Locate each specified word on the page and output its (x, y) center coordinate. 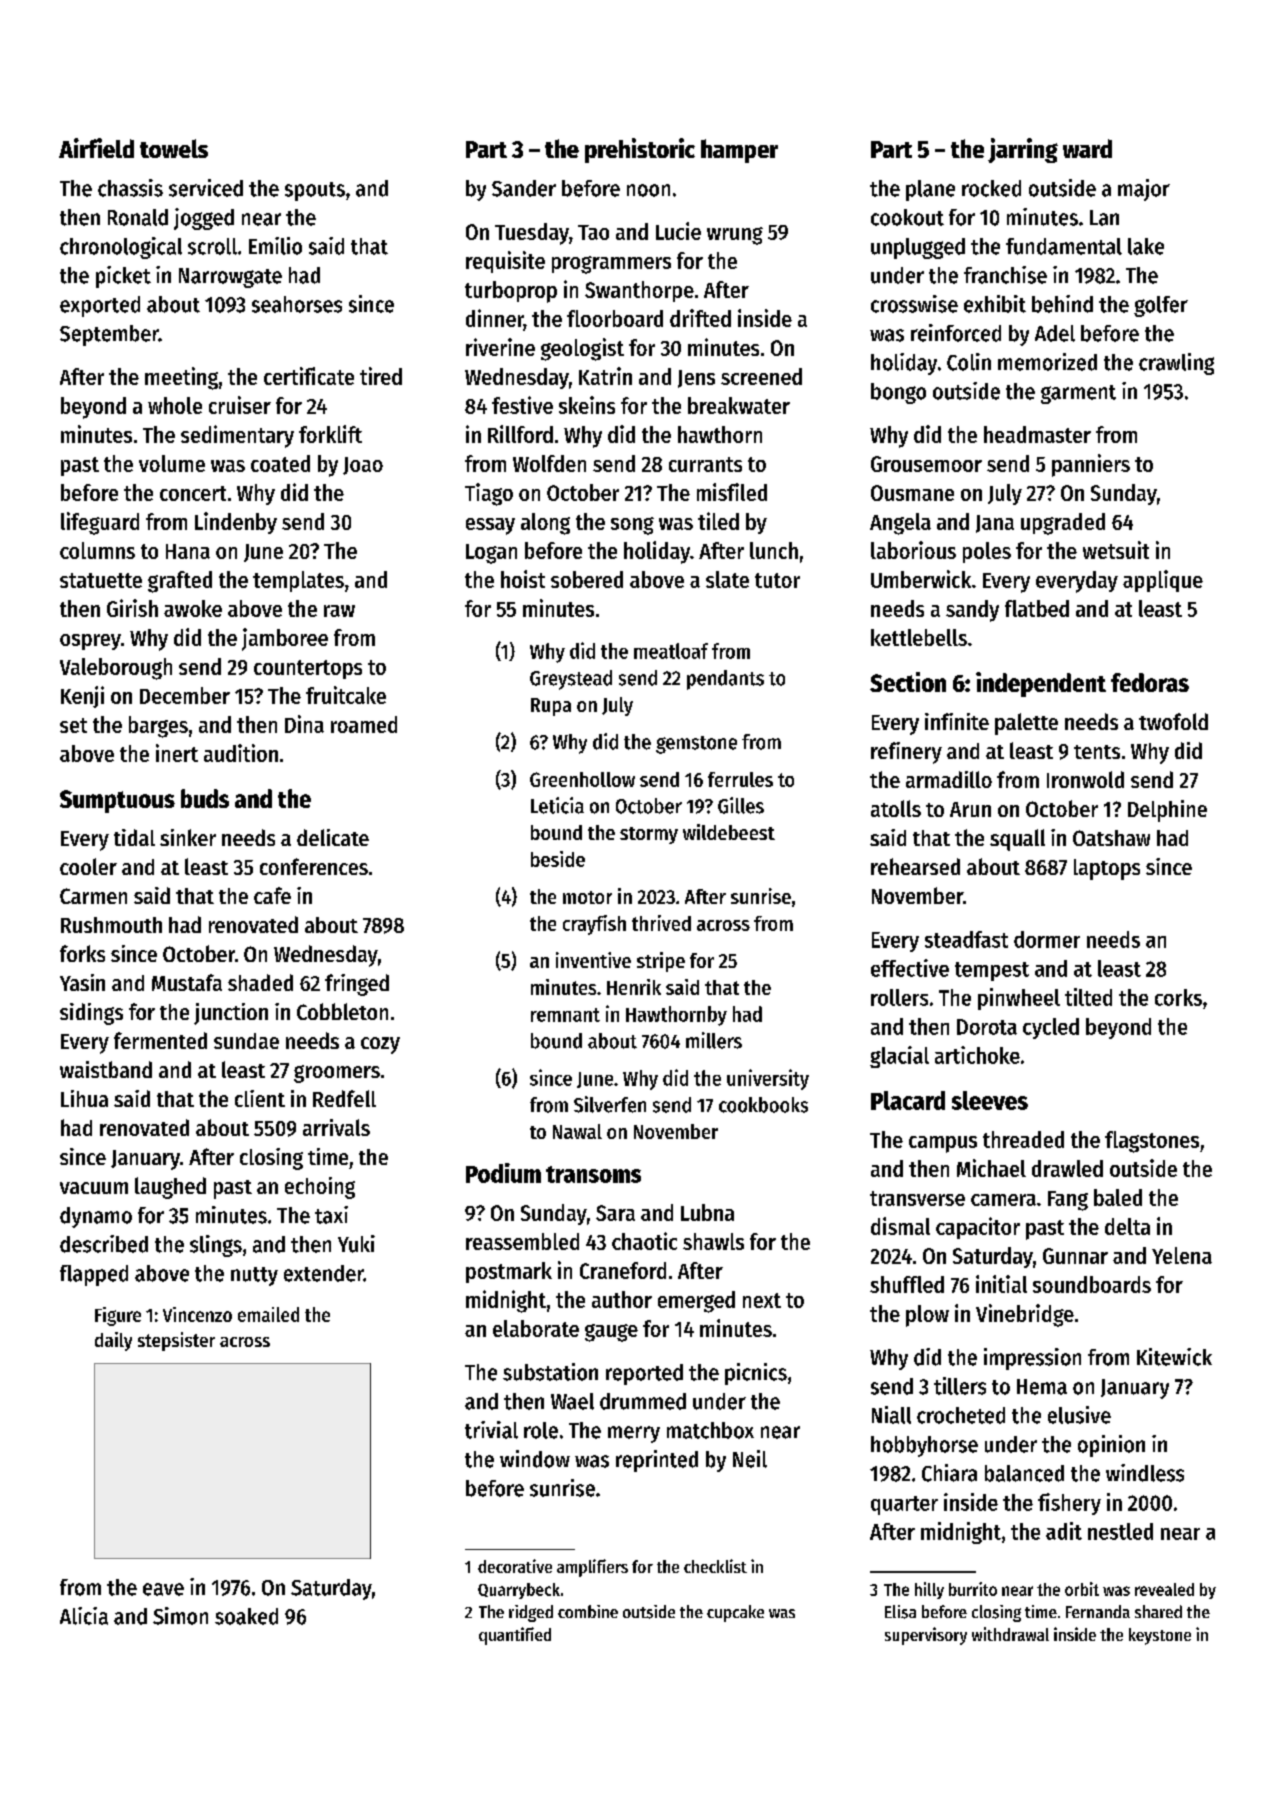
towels (174, 148)
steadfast (966, 939)
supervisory (926, 1636)
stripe (661, 962)
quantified (515, 1636)
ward (1087, 148)
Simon (180, 1616)
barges (158, 727)
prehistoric (640, 150)
